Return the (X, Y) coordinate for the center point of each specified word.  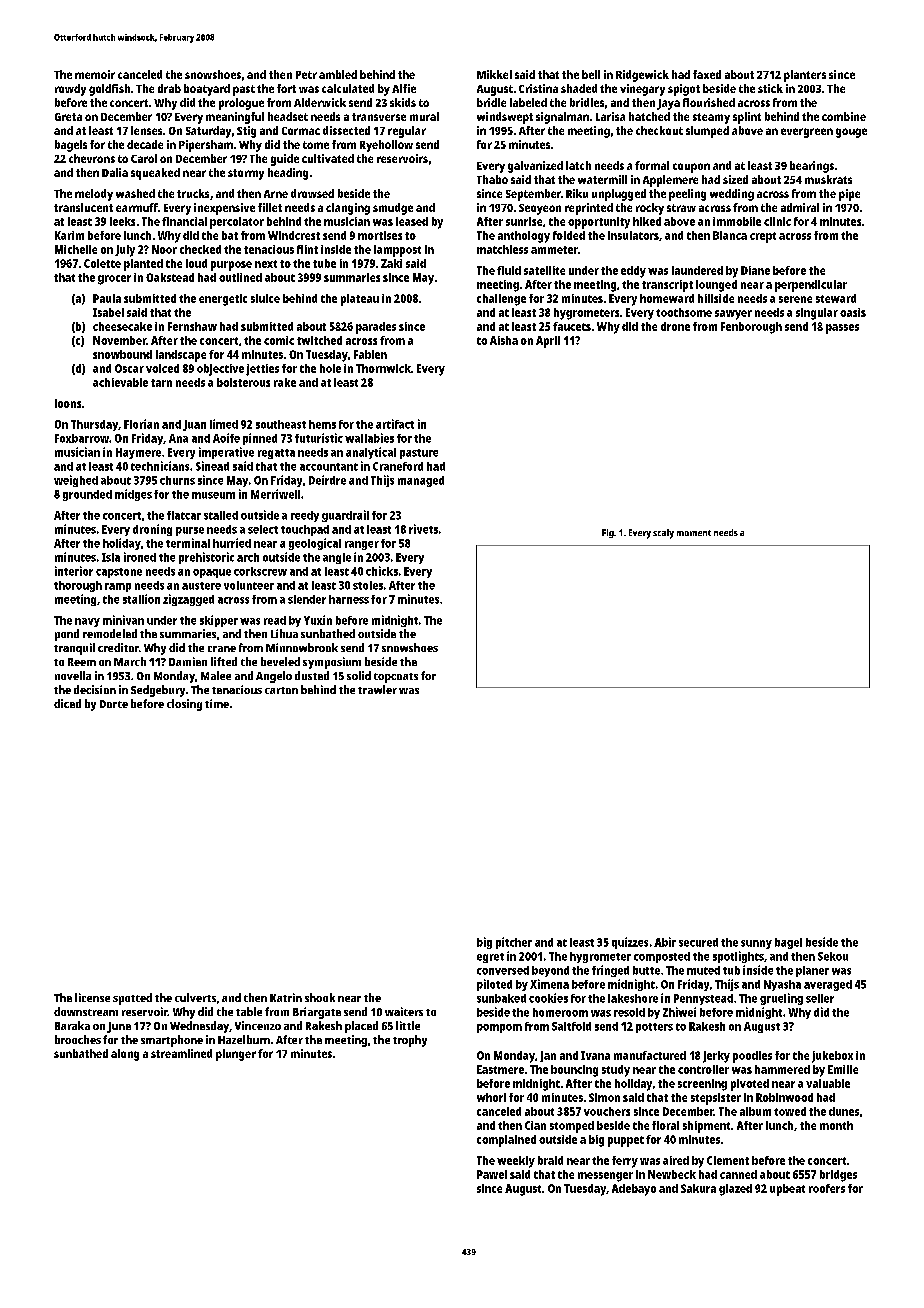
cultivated (328, 158)
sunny (756, 944)
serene (795, 299)
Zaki (391, 263)
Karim (69, 235)
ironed (140, 557)
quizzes (630, 943)
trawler (377, 689)
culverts (195, 997)
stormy (246, 174)
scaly (663, 534)
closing (184, 705)
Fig (608, 533)
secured (698, 942)
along (125, 1055)
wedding (732, 195)
